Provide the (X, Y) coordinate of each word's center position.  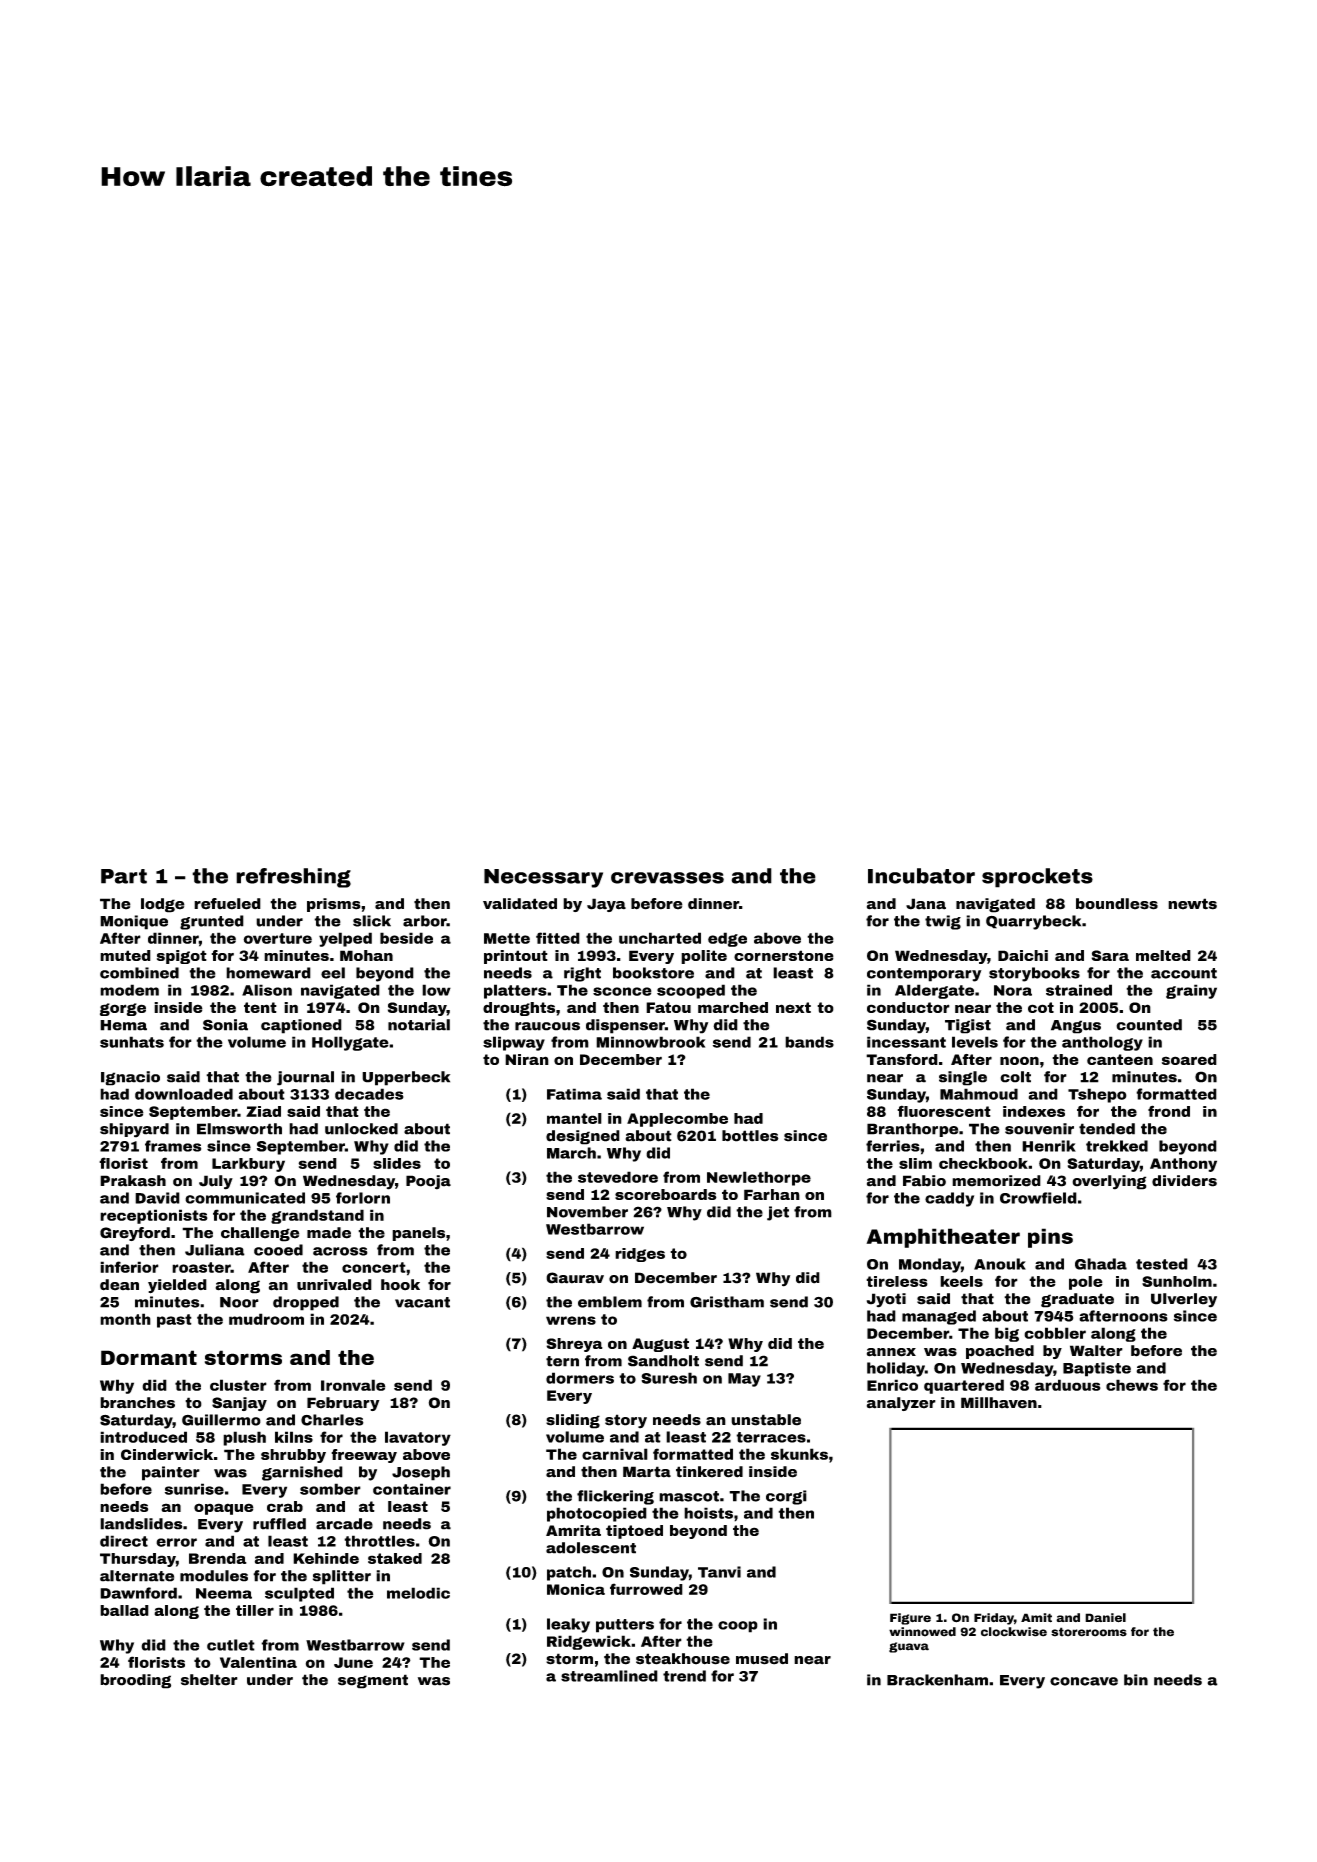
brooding (135, 1681)
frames (173, 1146)
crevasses (667, 878)
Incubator (921, 876)
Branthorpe (912, 1130)
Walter (1096, 1351)
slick (372, 921)
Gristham (727, 1302)
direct (124, 1541)
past (174, 1321)
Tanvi (719, 1572)
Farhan (772, 1194)
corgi (786, 1497)
